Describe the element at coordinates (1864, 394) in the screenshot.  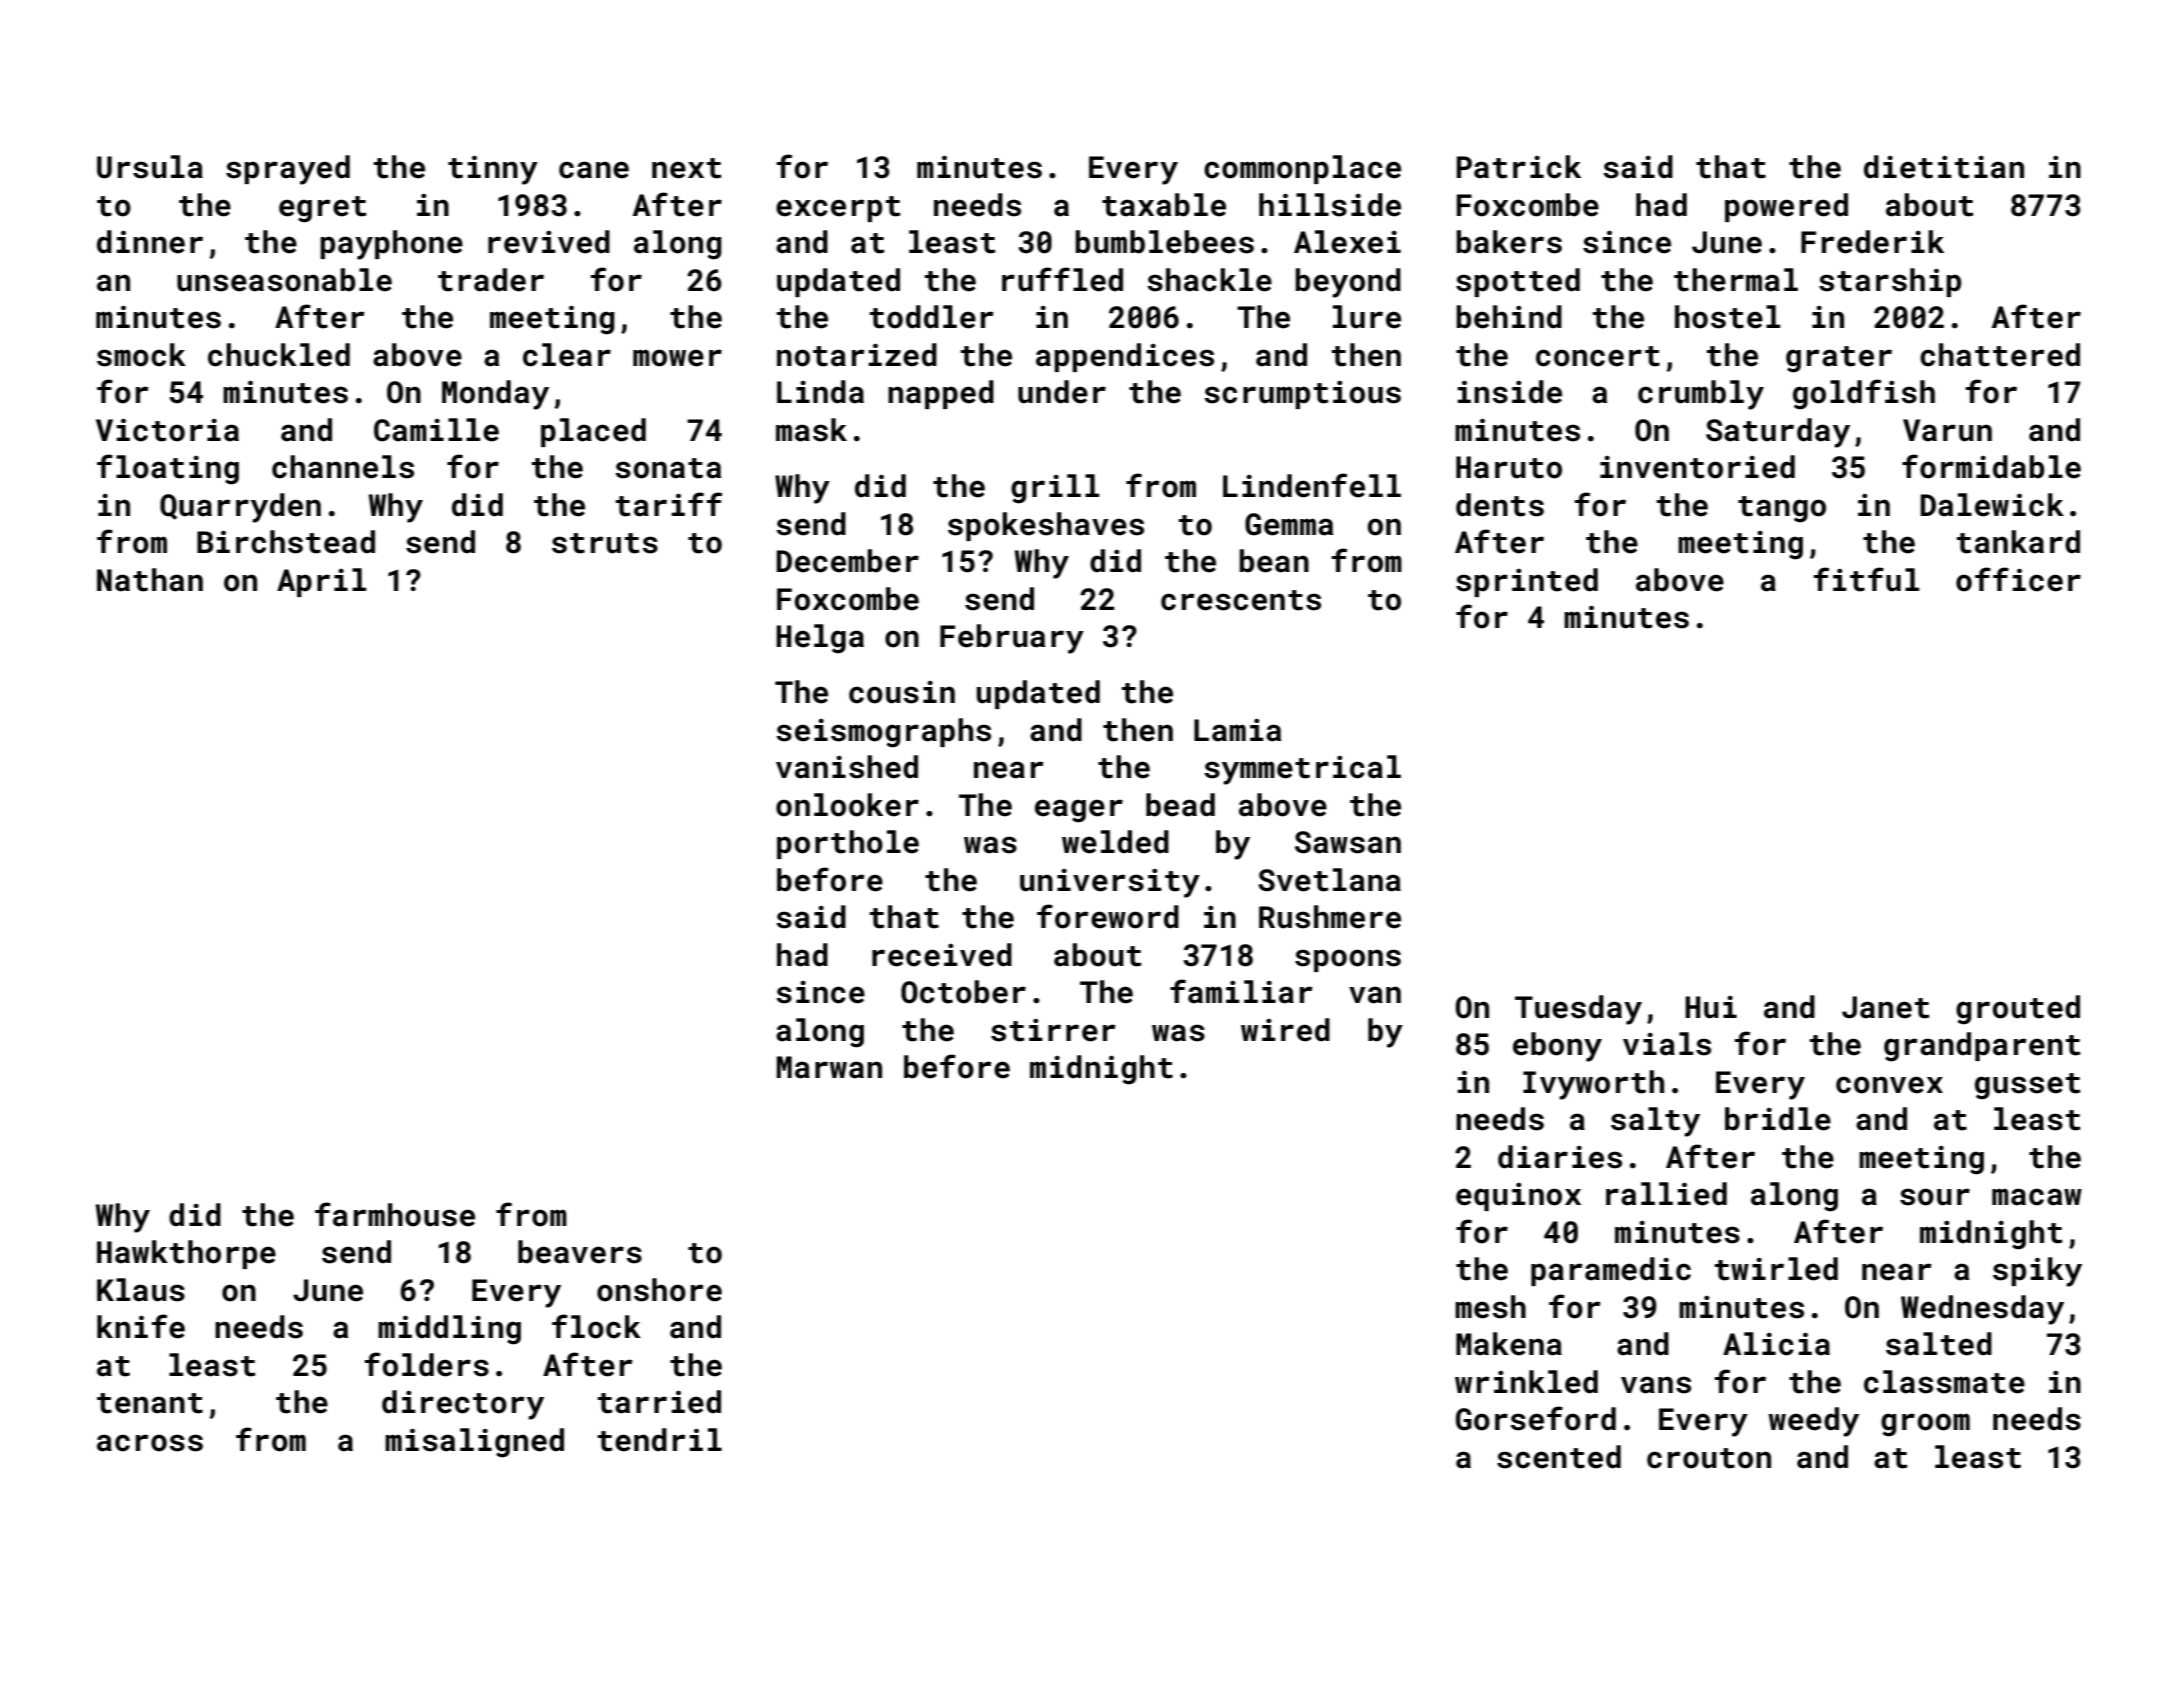
I see `goldfish` at that location.
